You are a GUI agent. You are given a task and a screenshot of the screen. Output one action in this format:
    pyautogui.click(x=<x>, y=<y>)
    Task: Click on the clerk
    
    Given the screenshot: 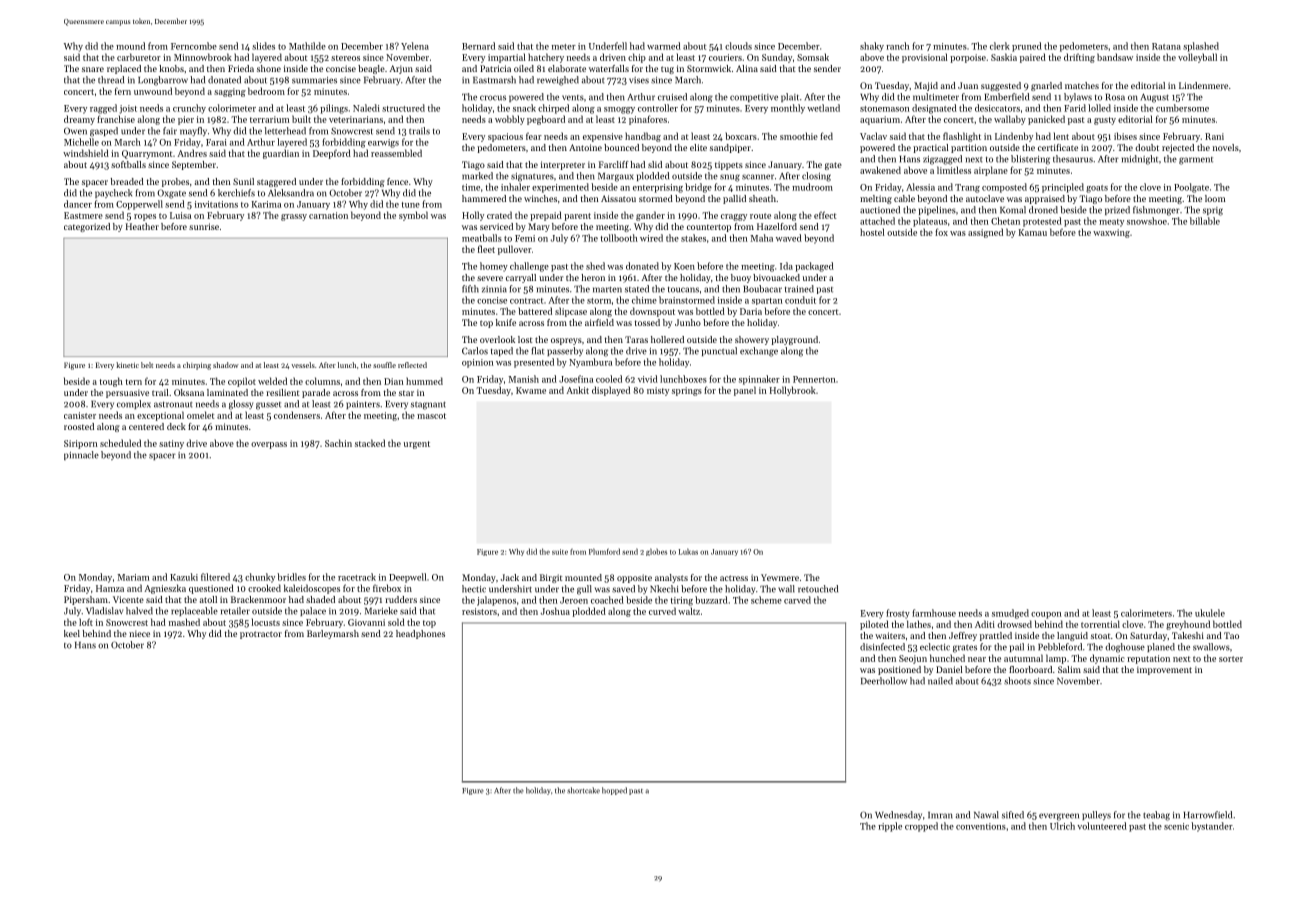 What is the action you would take?
    pyautogui.click(x=1000, y=46)
